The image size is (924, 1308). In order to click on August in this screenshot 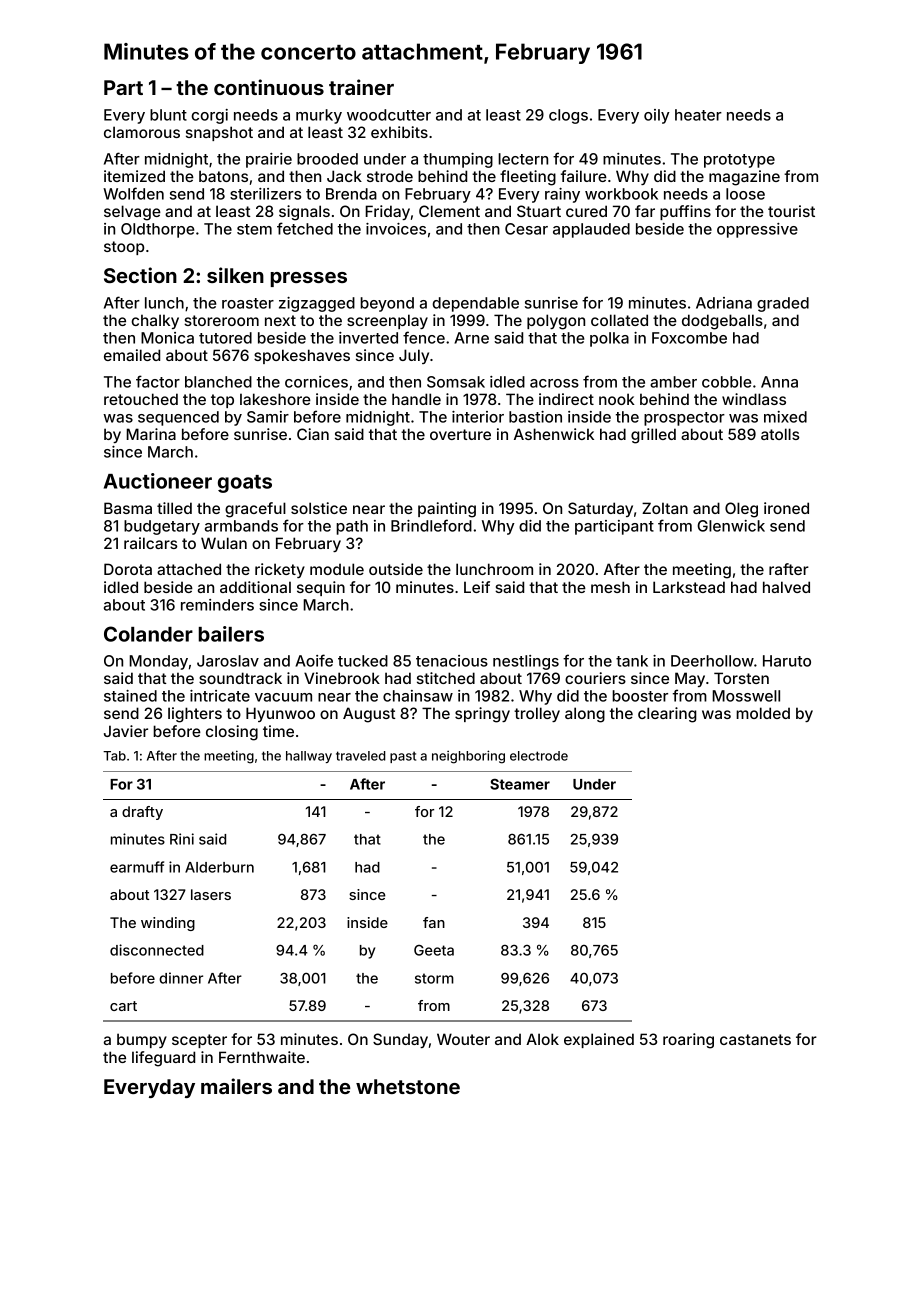, I will do `click(369, 715)`.
